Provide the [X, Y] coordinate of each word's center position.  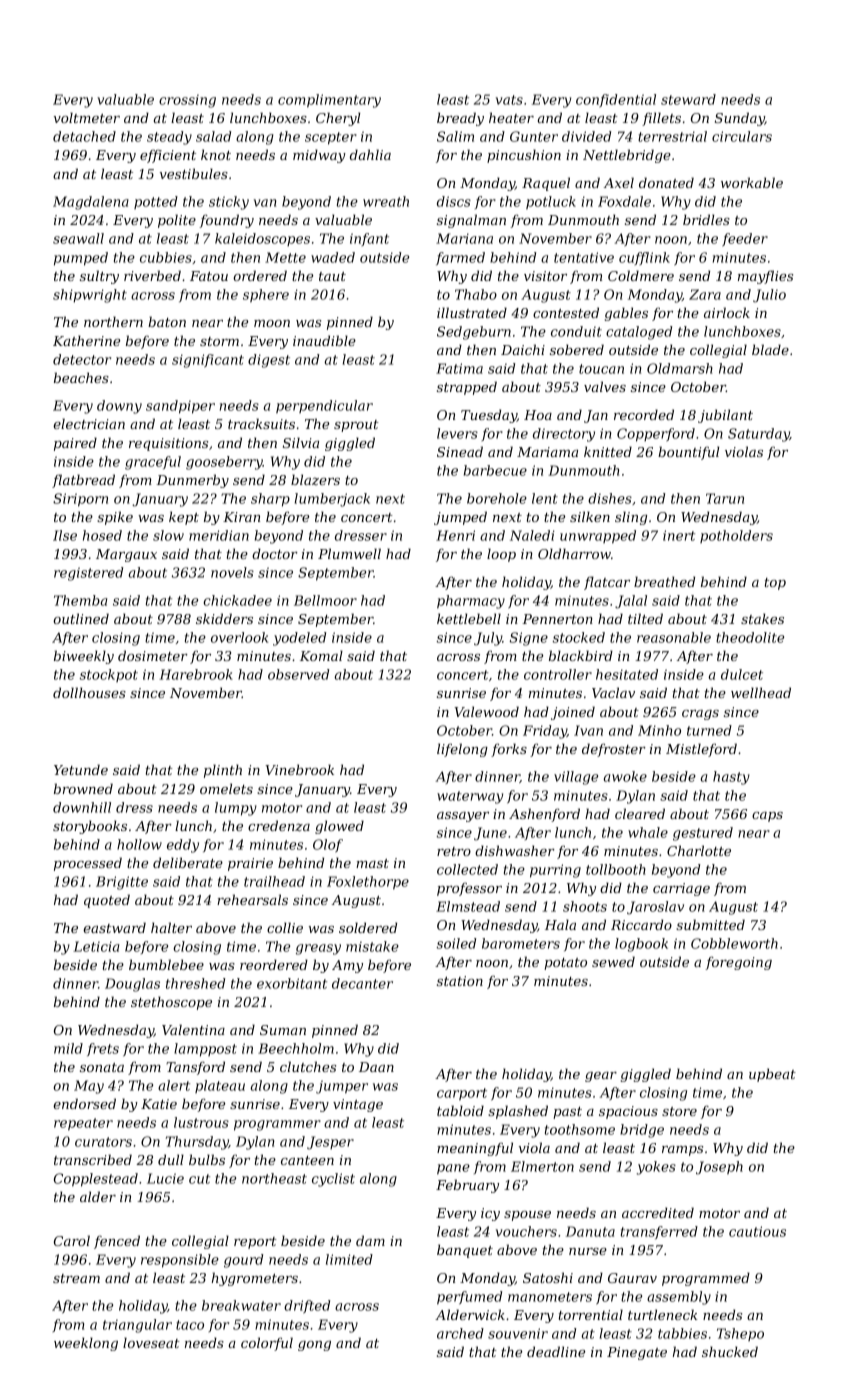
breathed [664, 581]
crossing [187, 101]
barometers [521, 943]
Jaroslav [655, 908]
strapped [467, 388]
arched [460, 1333]
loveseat [151, 1342]
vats [509, 100]
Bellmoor [325, 600]
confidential [616, 100]
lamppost [205, 1050]
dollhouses [89, 692]
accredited [658, 1212]
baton [167, 321]
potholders [736, 536]
